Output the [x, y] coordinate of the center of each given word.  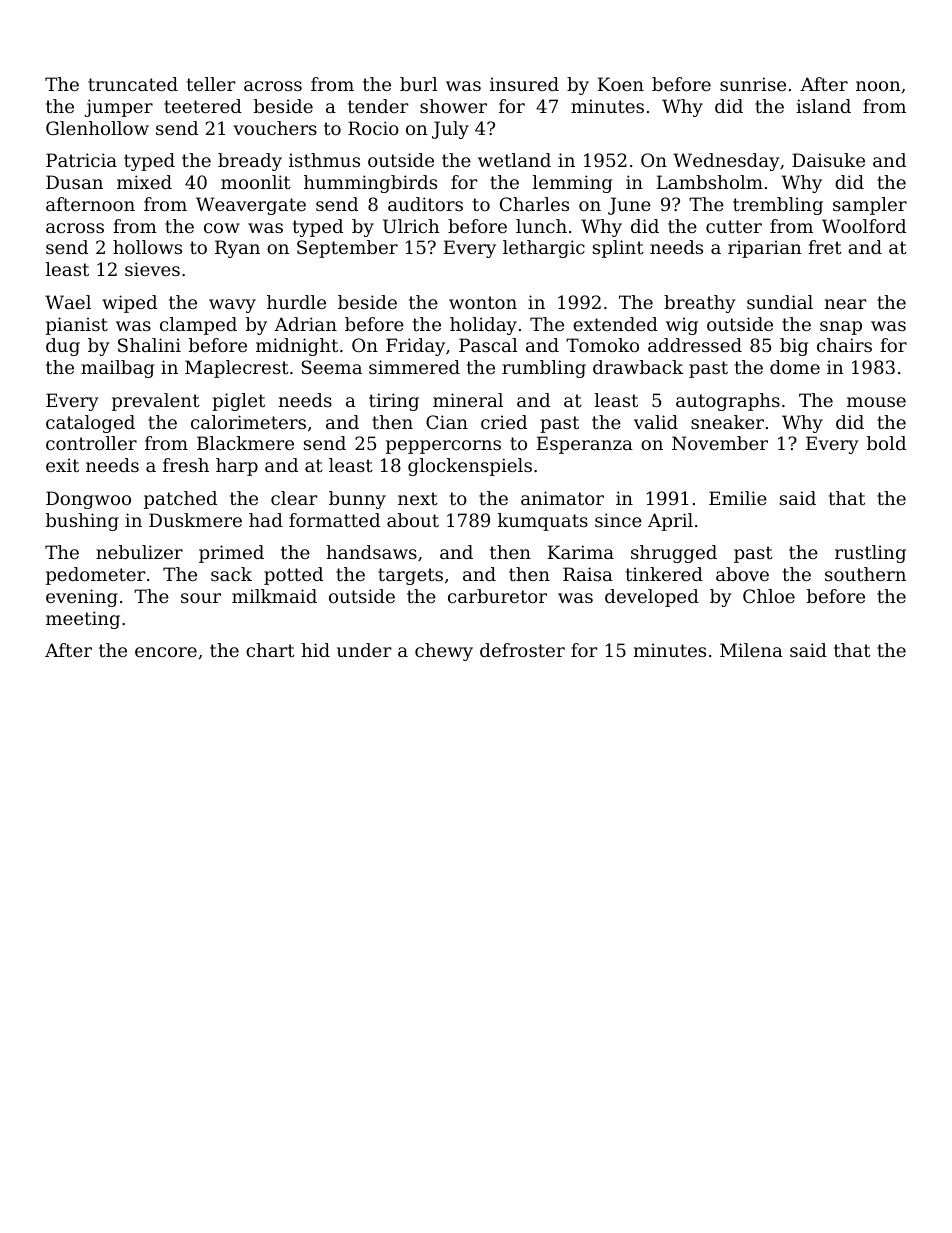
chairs [844, 345]
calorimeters [248, 422]
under [364, 650]
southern [865, 574]
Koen [621, 84]
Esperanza [585, 445]
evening [82, 598]
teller [211, 84]
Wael [68, 302]
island [823, 106]
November [720, 443]
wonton [483, 302]
